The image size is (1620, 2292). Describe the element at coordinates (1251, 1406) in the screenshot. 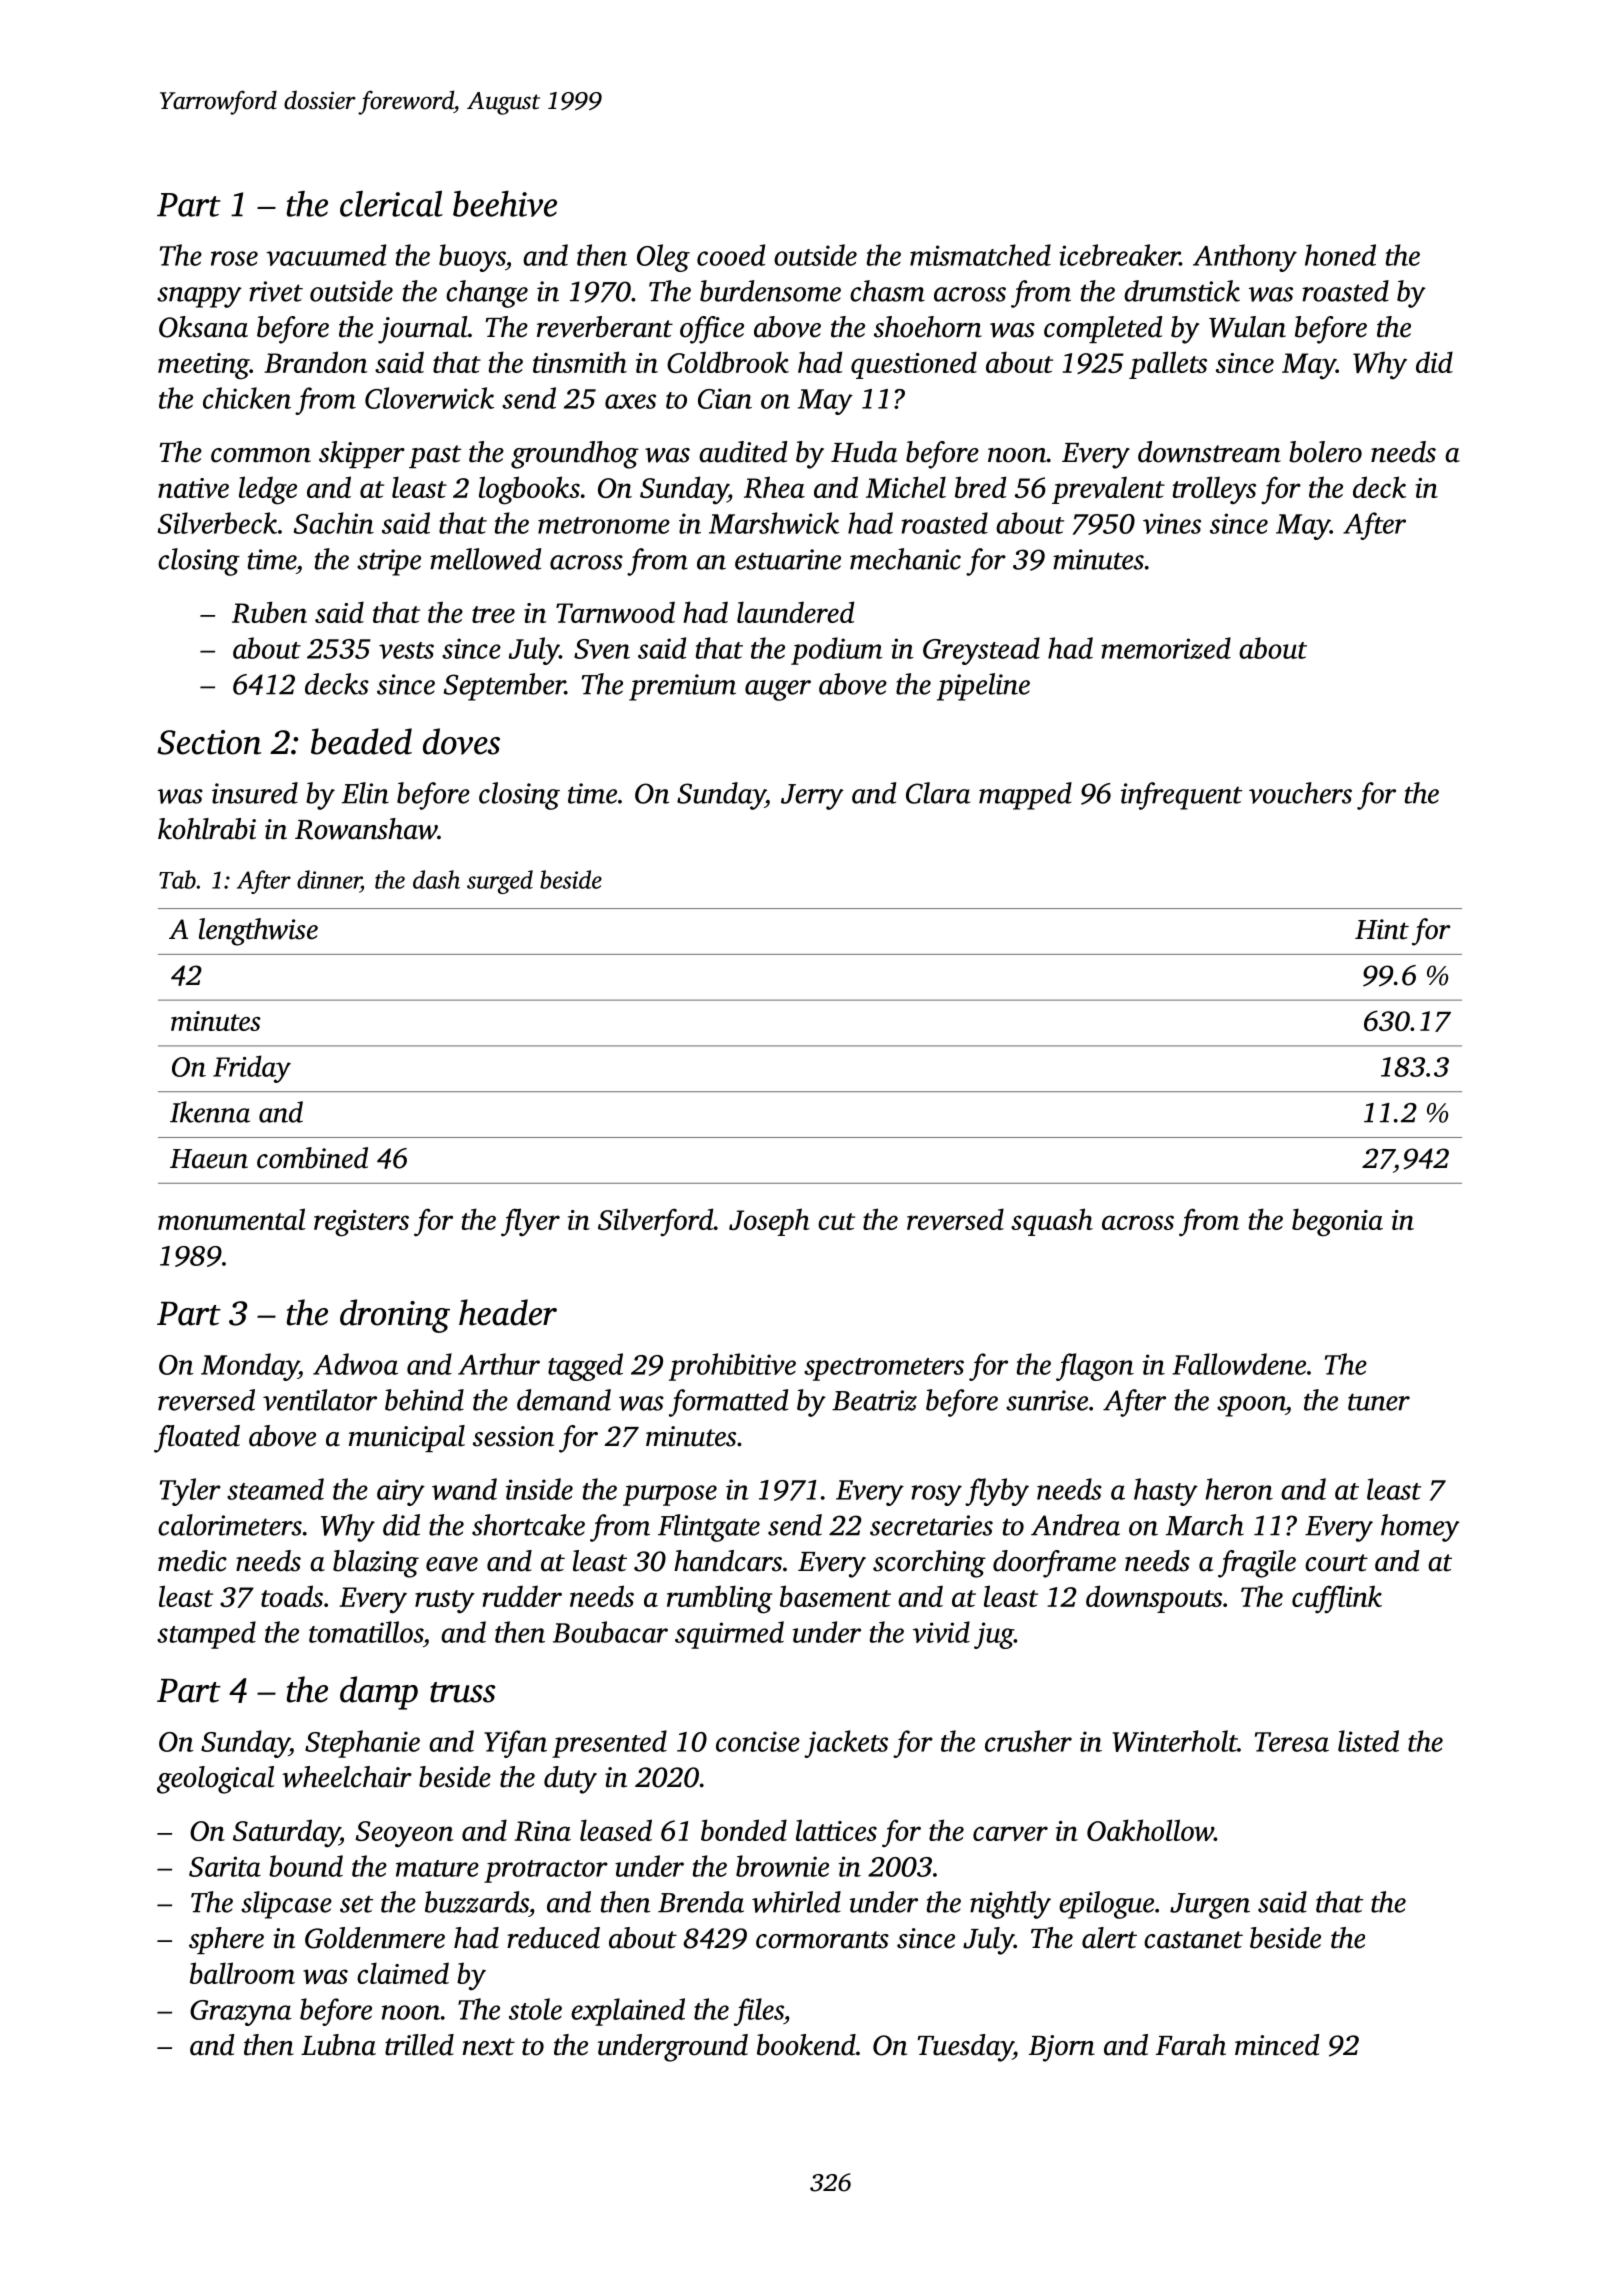

I see `spoon` at that location.
